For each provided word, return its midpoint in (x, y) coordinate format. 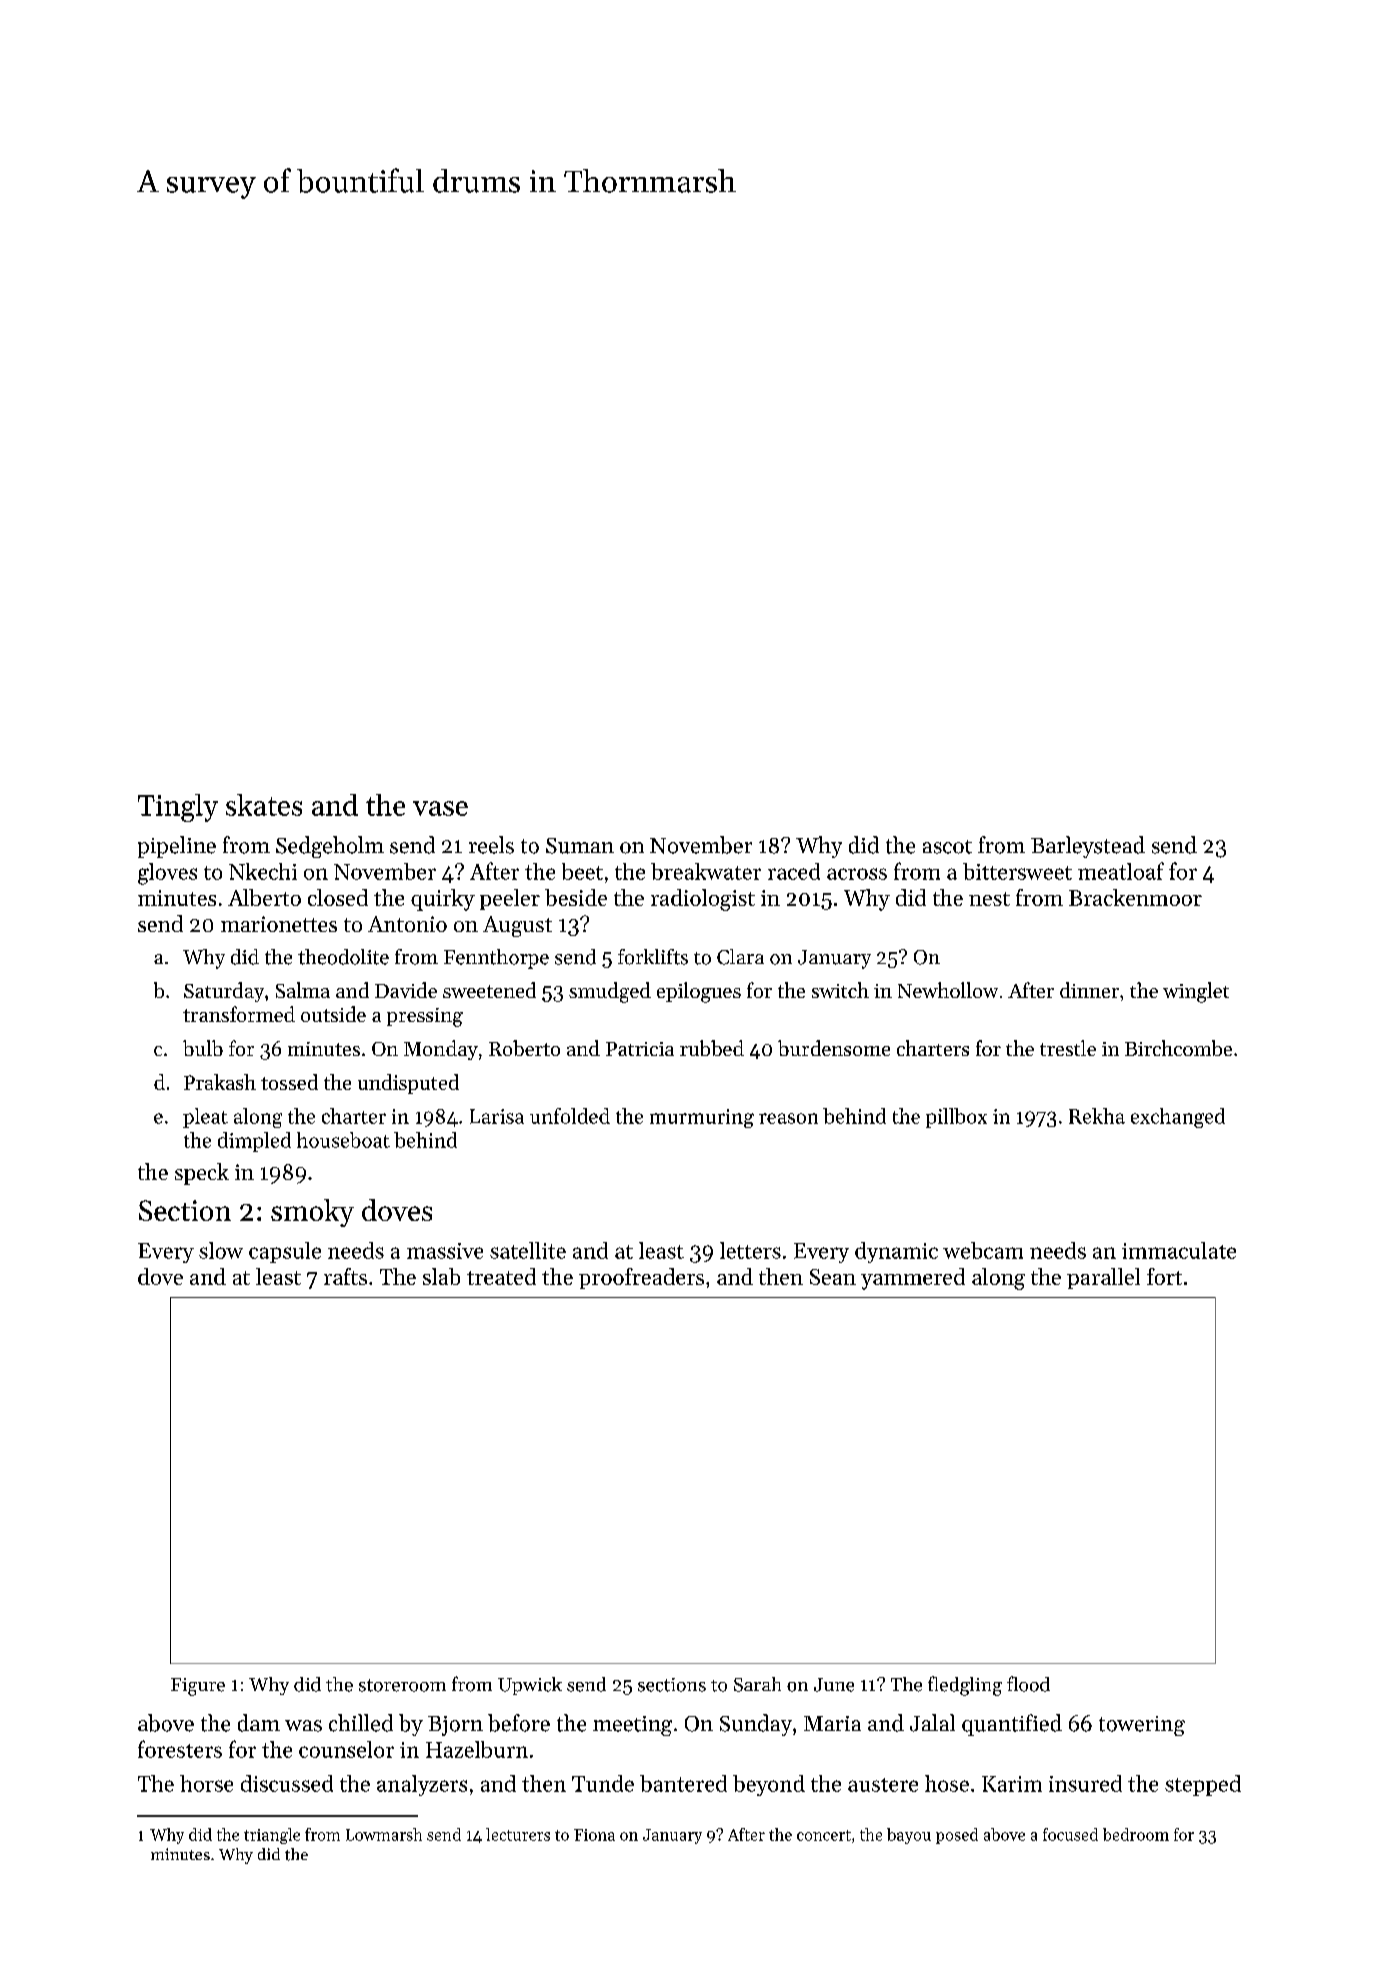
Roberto (524, 1048)
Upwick (530, 1686)
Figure (198, 1687)
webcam (983, 1250)
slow (221, 1250)
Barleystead (1088, 847)
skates (264, 805)
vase (440, 808)
